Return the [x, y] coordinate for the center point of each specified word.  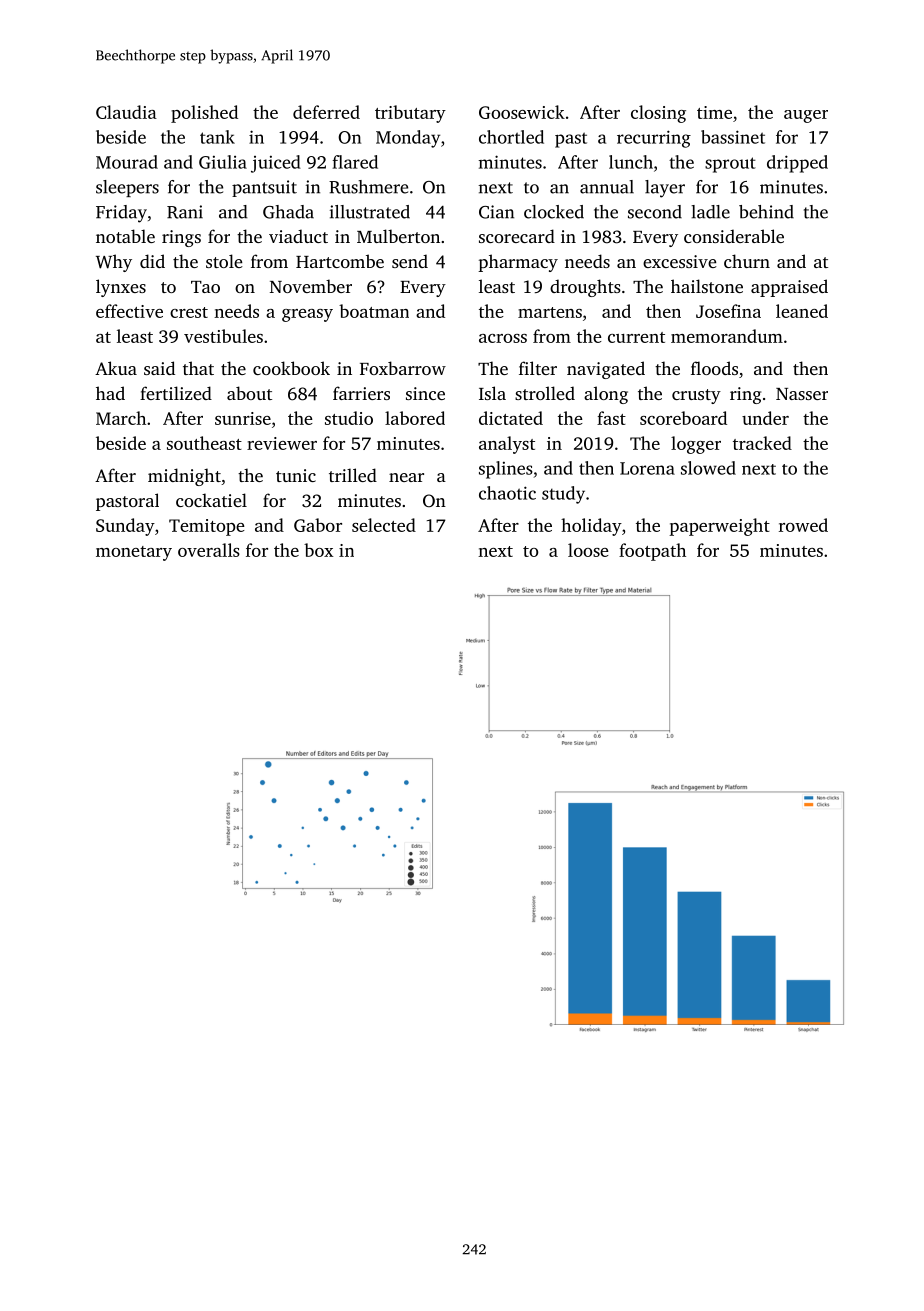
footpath [652, 552]
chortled [511, 137]
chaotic [507, 493]
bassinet [733, 137]
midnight [184, 477]
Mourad [127, 162]
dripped [797, 164]
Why [114, 263]
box [319, 550]
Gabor [318, 525]
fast [611, 418]
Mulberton [398, 236]
